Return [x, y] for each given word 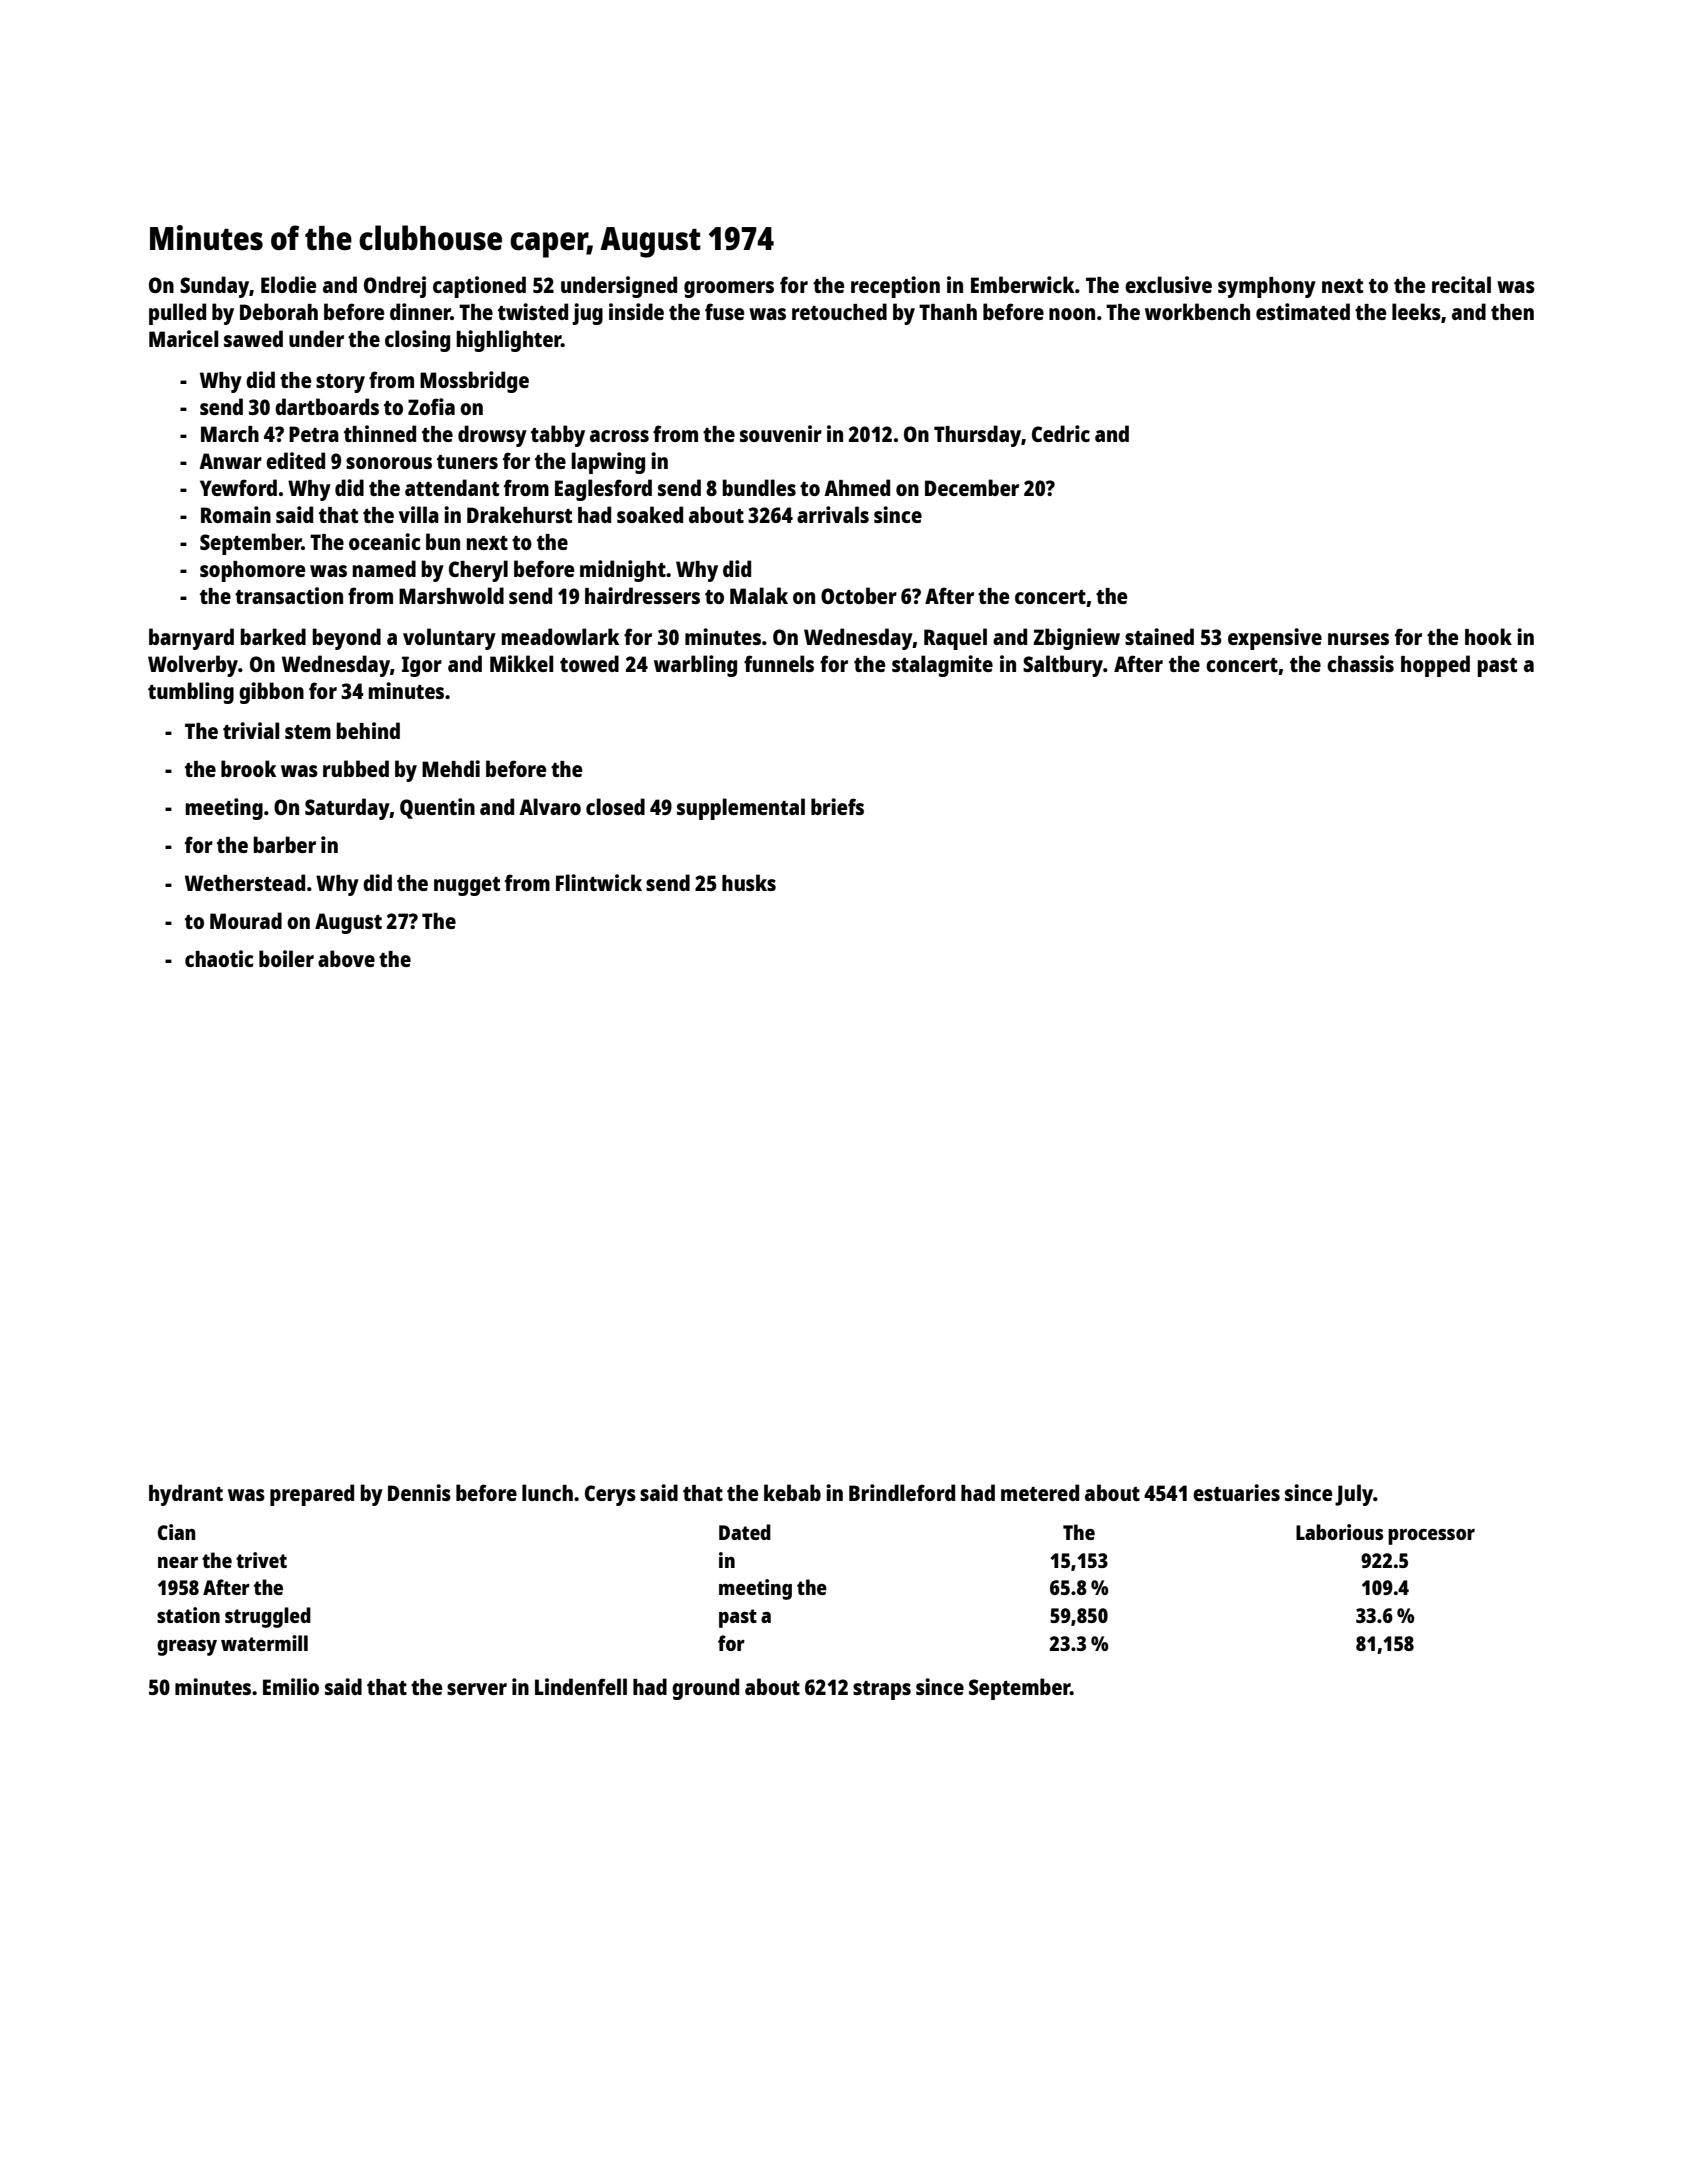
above [346, 958]
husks [749, 882]
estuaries [1236, 1492]
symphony [1267, 287]
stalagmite [942, 666]
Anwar [230, 461]
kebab [792, 1492]
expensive [1275, 639]
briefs [837, 806]
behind [368, 730]
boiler [286, 958]
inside [636, 311]
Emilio [291, 1686]
